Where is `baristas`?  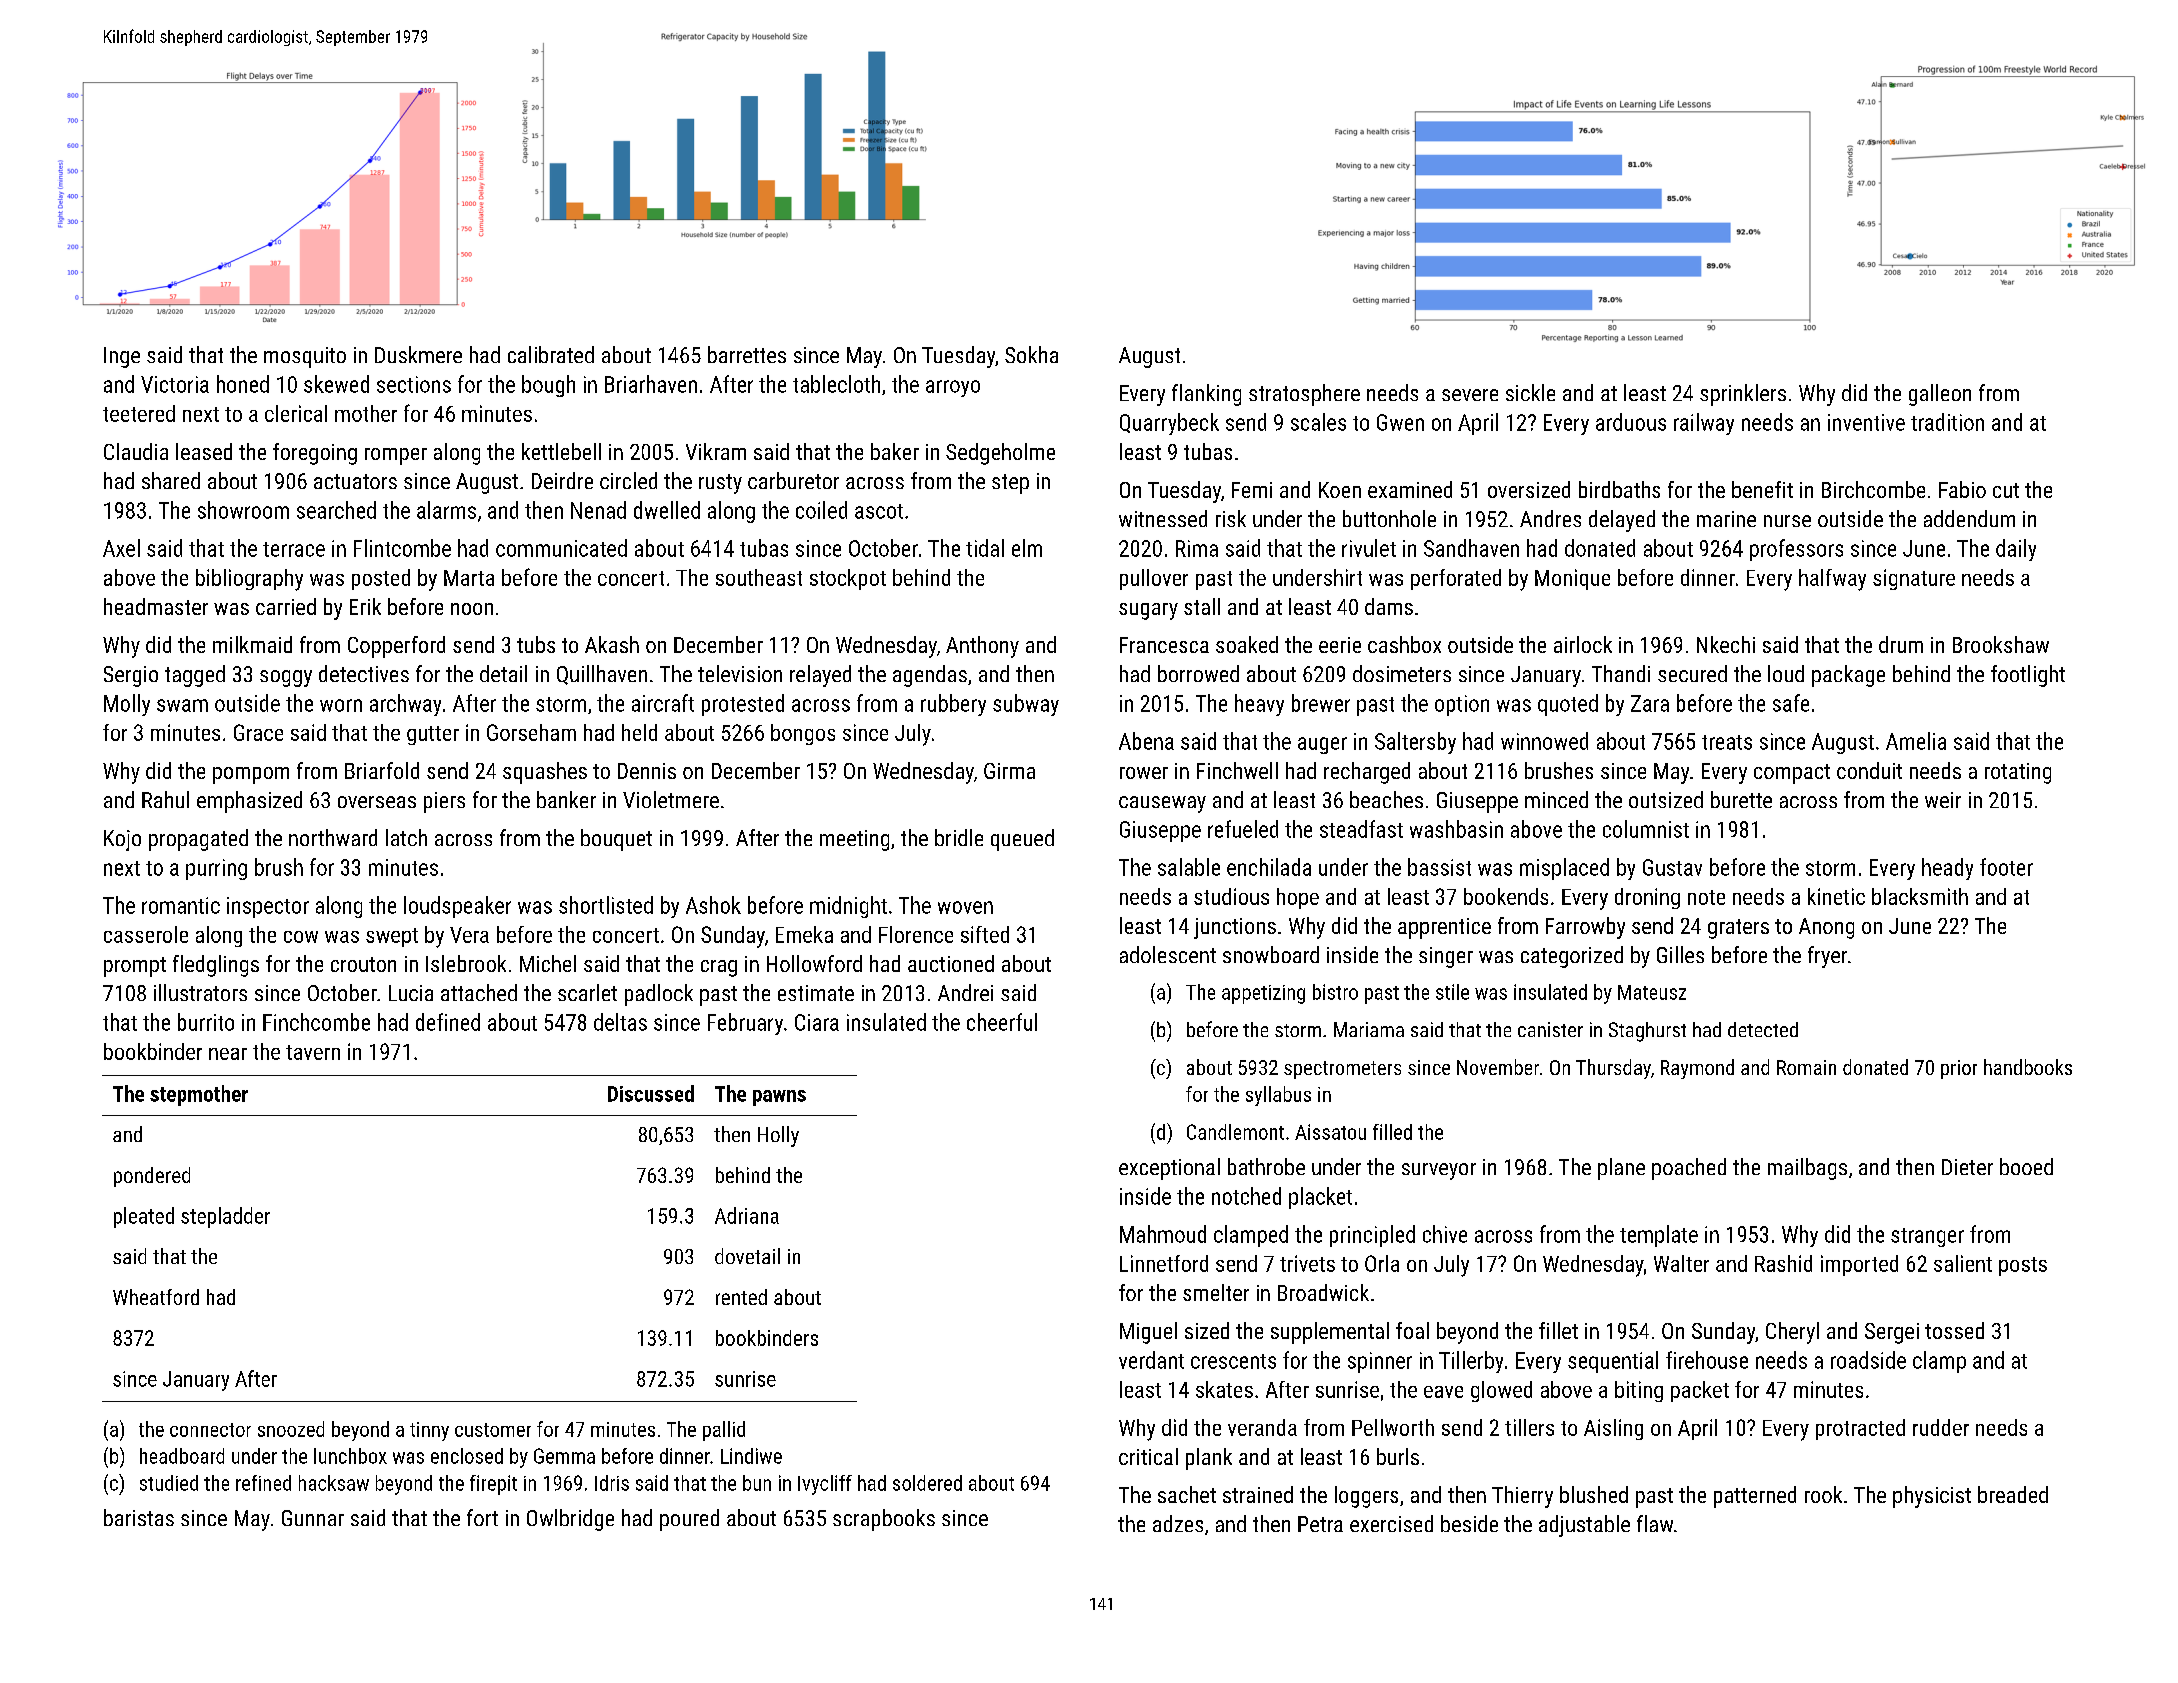
baristas is located at coordinates (139, 1517).
